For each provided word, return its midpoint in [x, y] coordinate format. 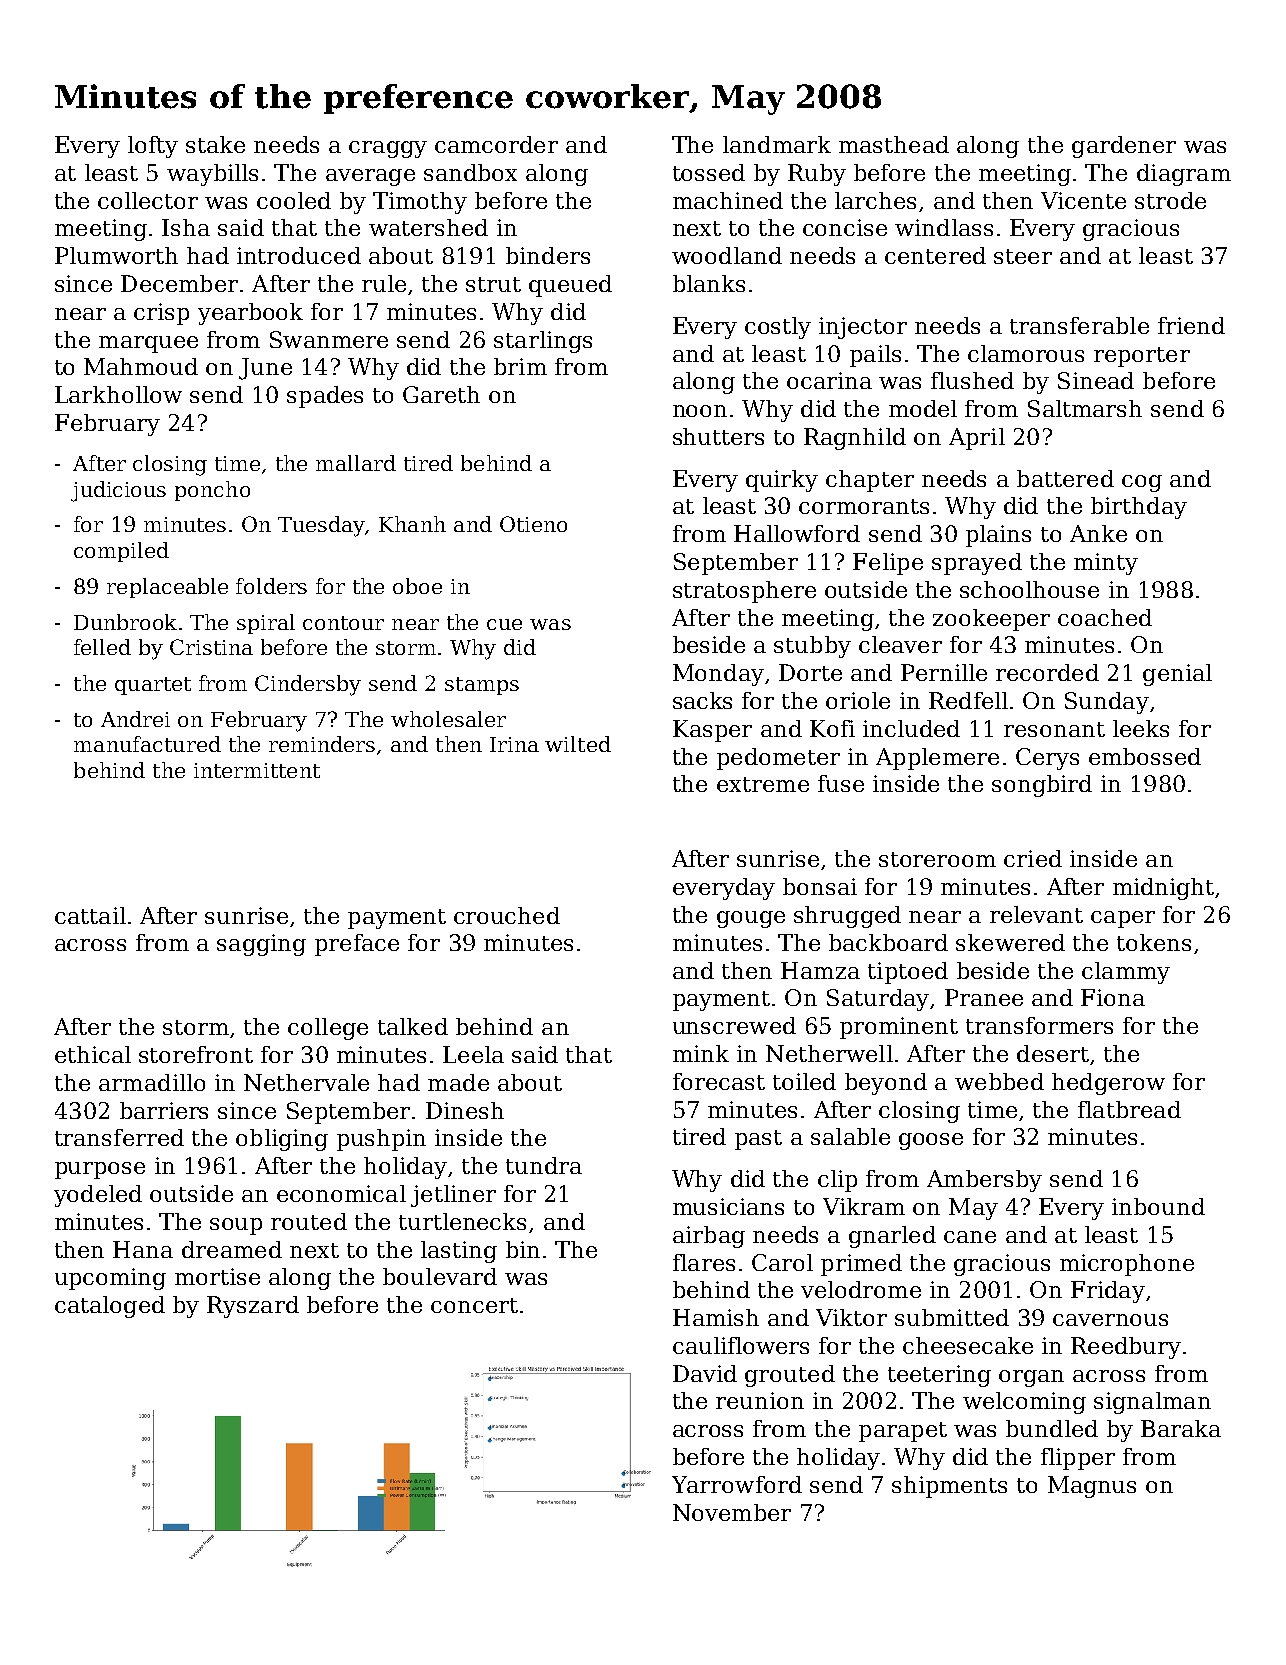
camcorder [496, 144]
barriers [164, 1110]
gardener [1124, 147]
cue [504, 624]
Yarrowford [737, 1484]
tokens [1154, 942]
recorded [1047, 672]
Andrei [135, 719]
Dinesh [465, 1110]
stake [215, 144]
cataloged [110, 1307]
